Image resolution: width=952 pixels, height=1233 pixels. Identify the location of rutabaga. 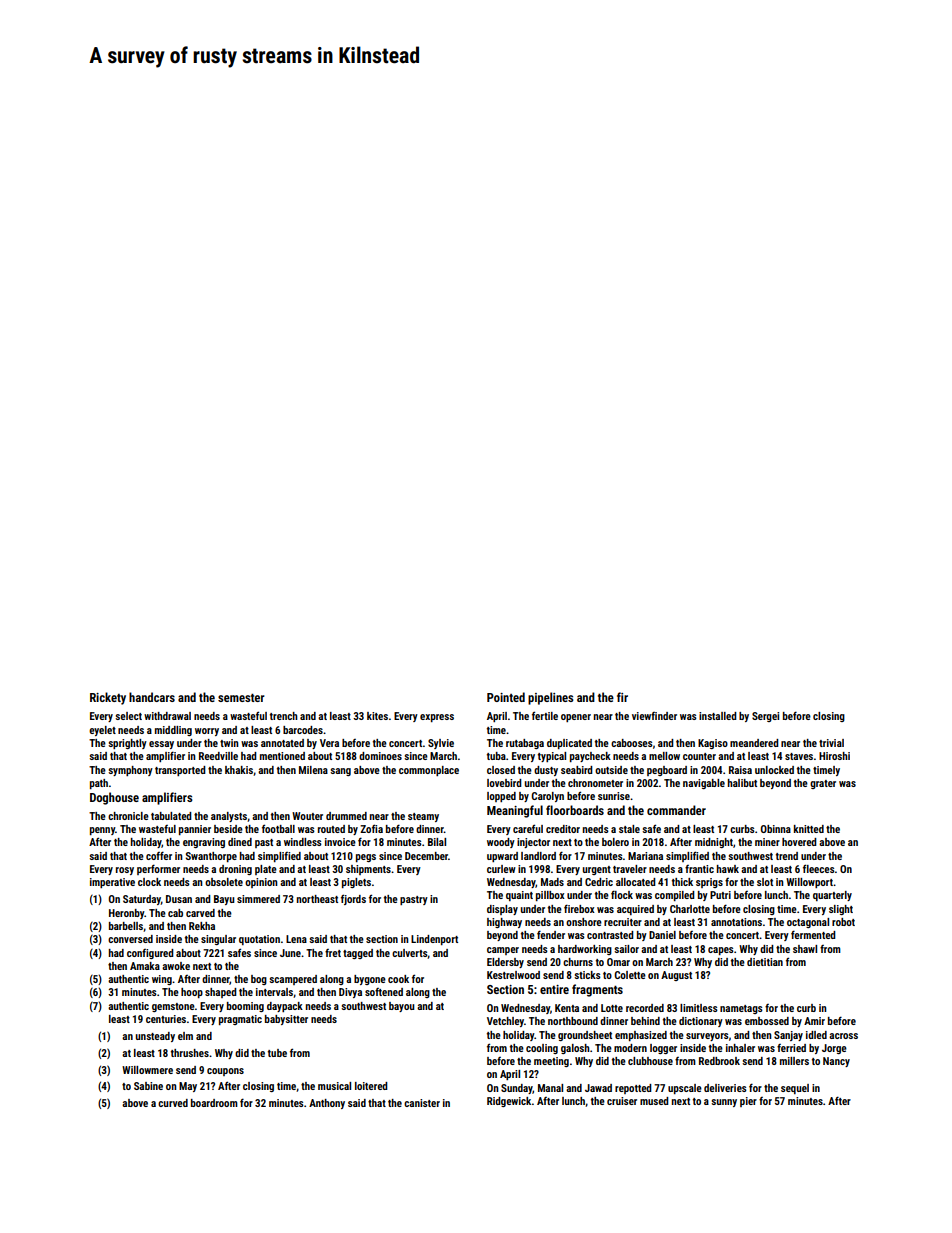
(525, 744).
